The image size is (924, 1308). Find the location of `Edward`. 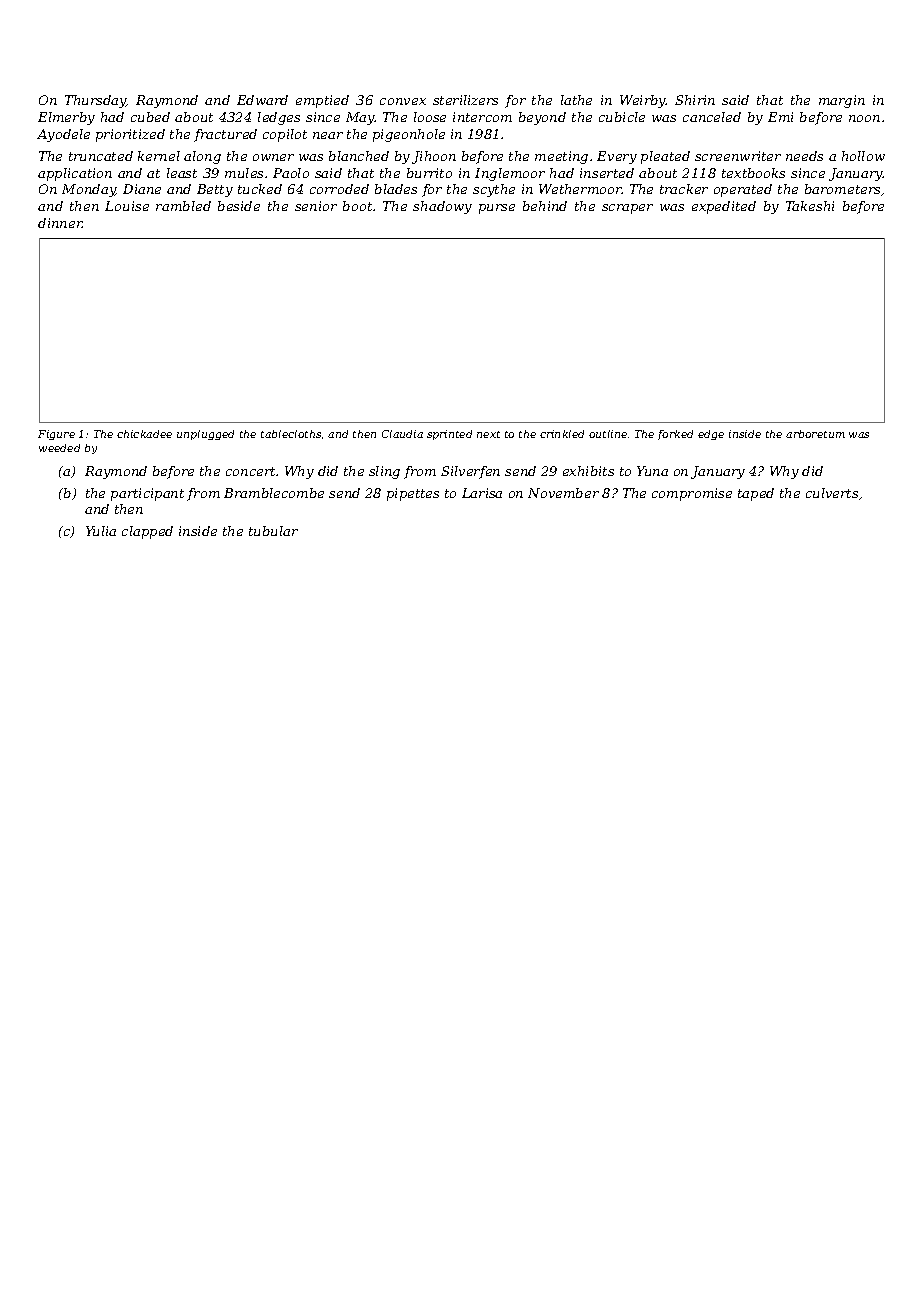

Edward is located at coordinates (262, 100).
